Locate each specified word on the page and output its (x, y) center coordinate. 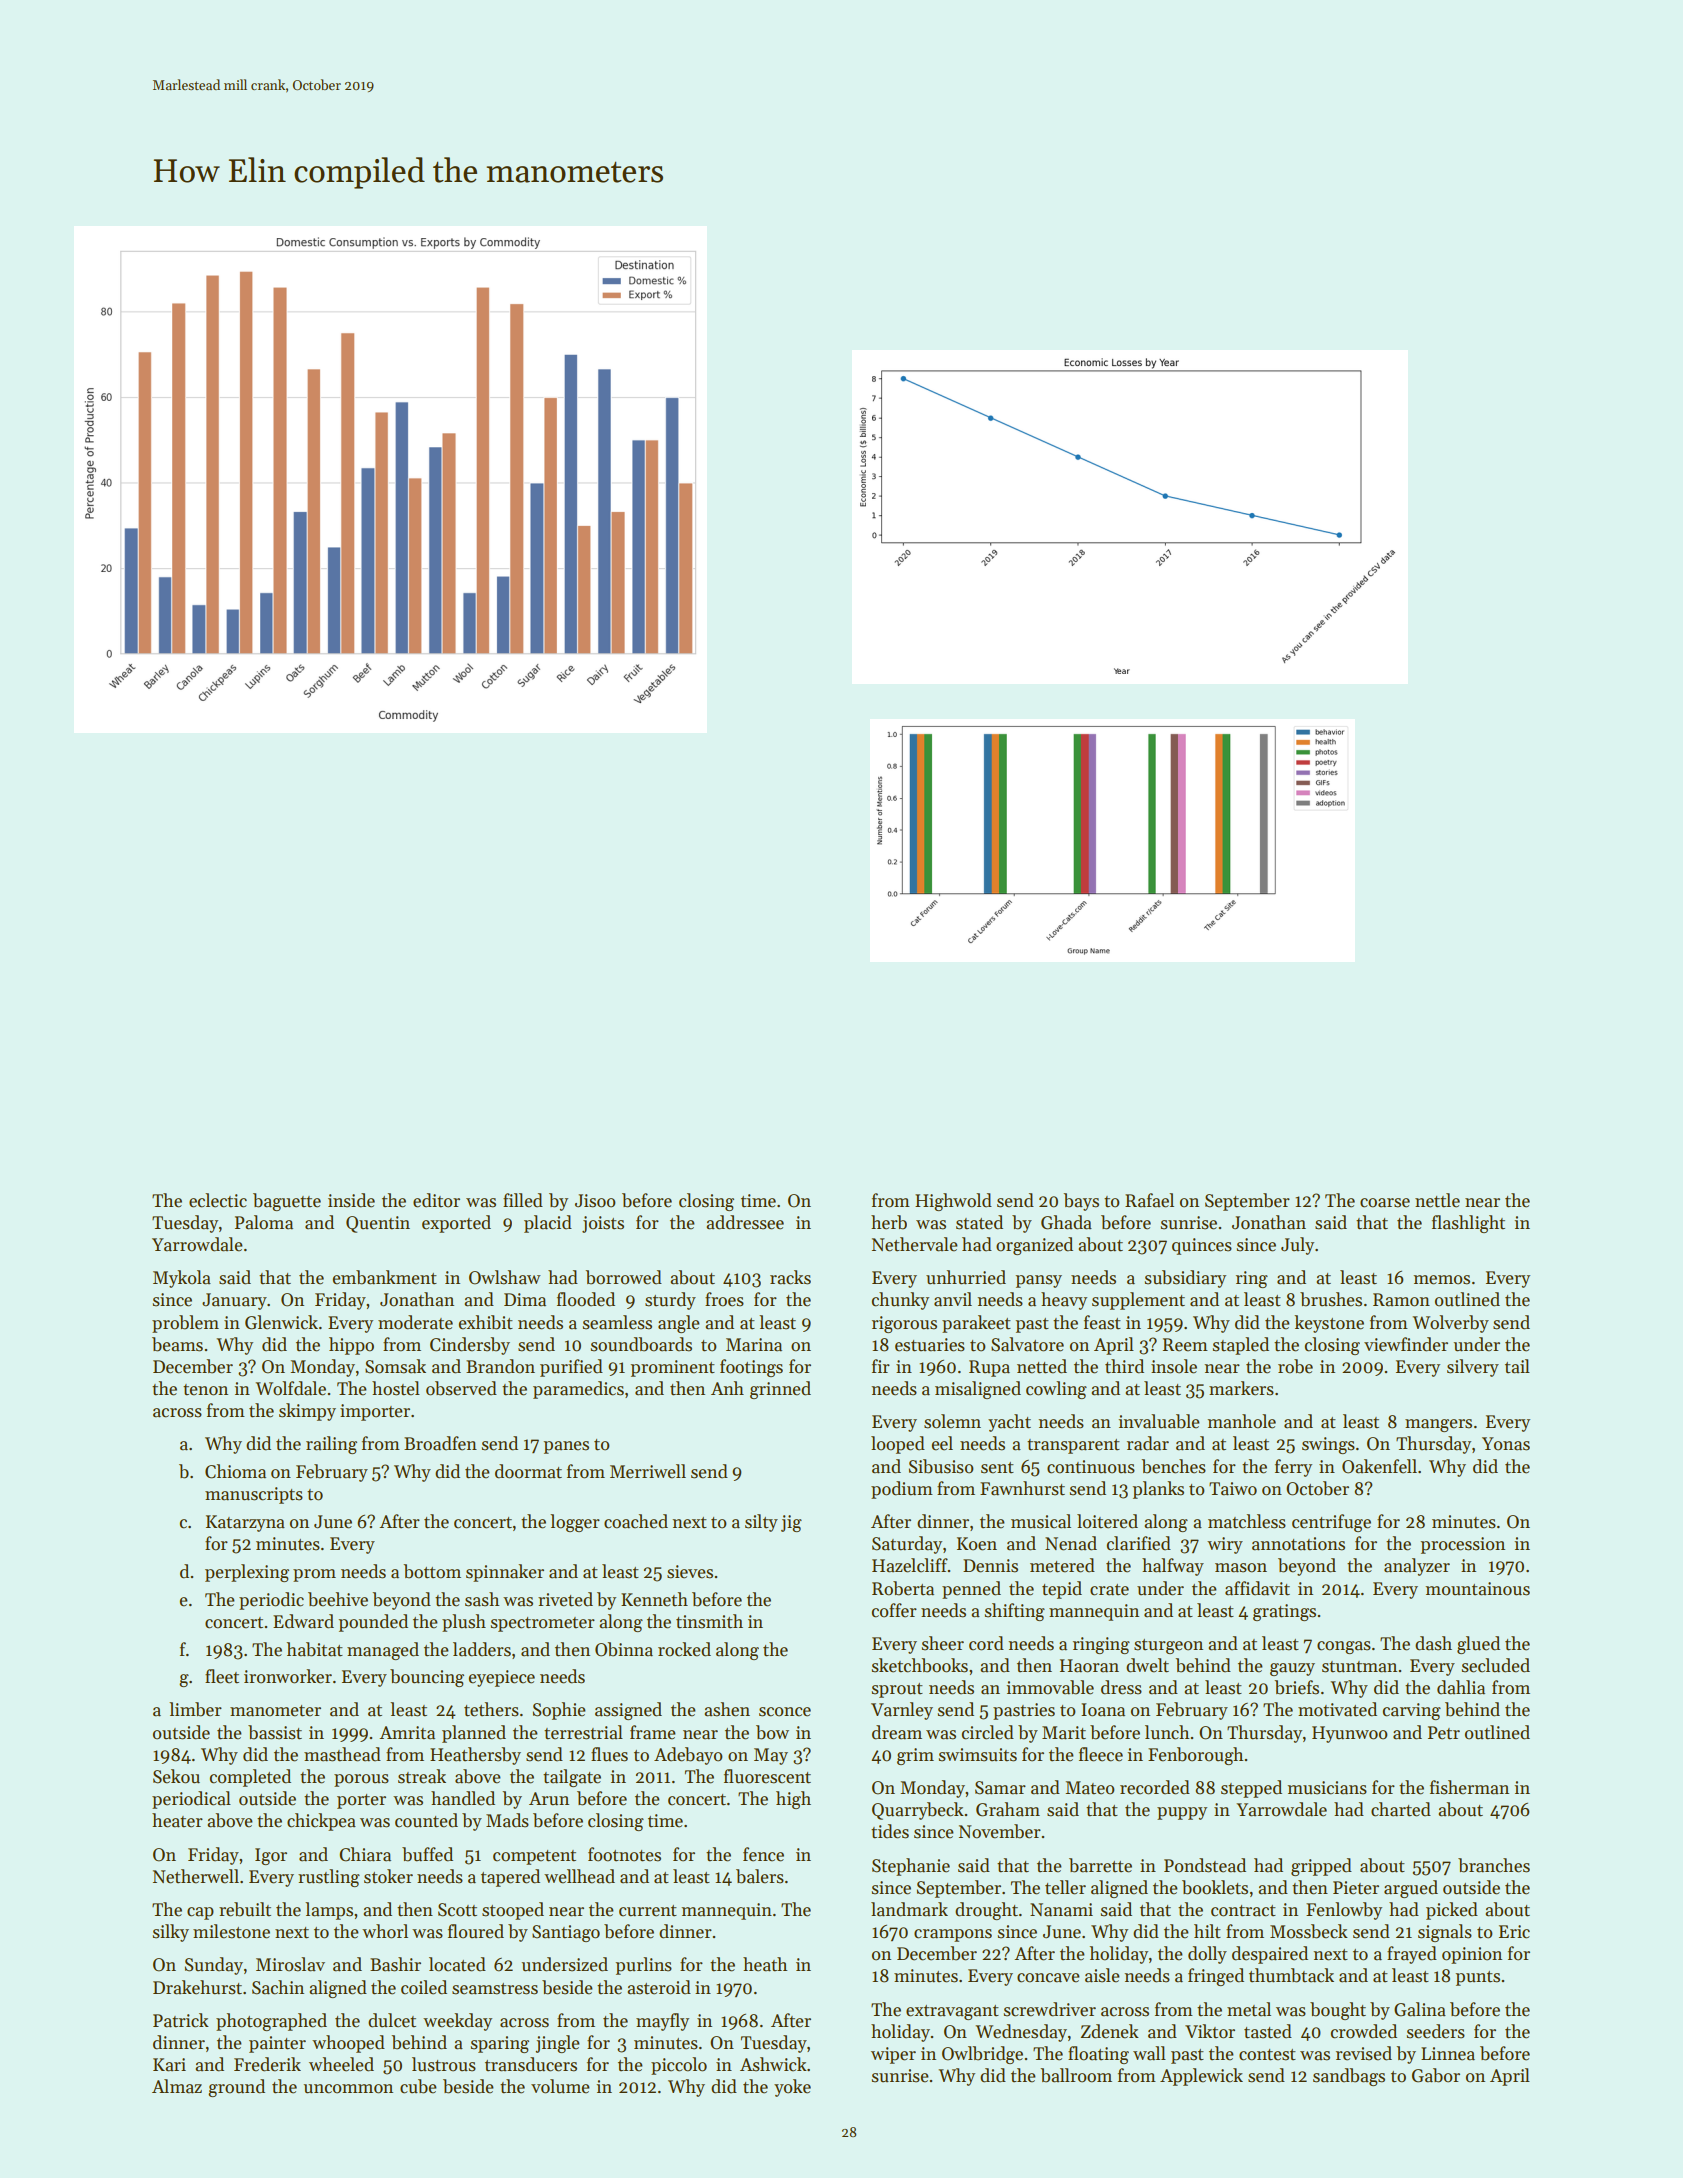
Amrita (407, 1733)
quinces (1202, 1246)
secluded (1496, 1665)
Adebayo (688, 1756)
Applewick (1201, 2077)
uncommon (348, 2089)
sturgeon (1168, 1646)
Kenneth (654, 1599)
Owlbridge (982, 2055)
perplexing (247, 1573)
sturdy (670, 1301)
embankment (385, 1277)
